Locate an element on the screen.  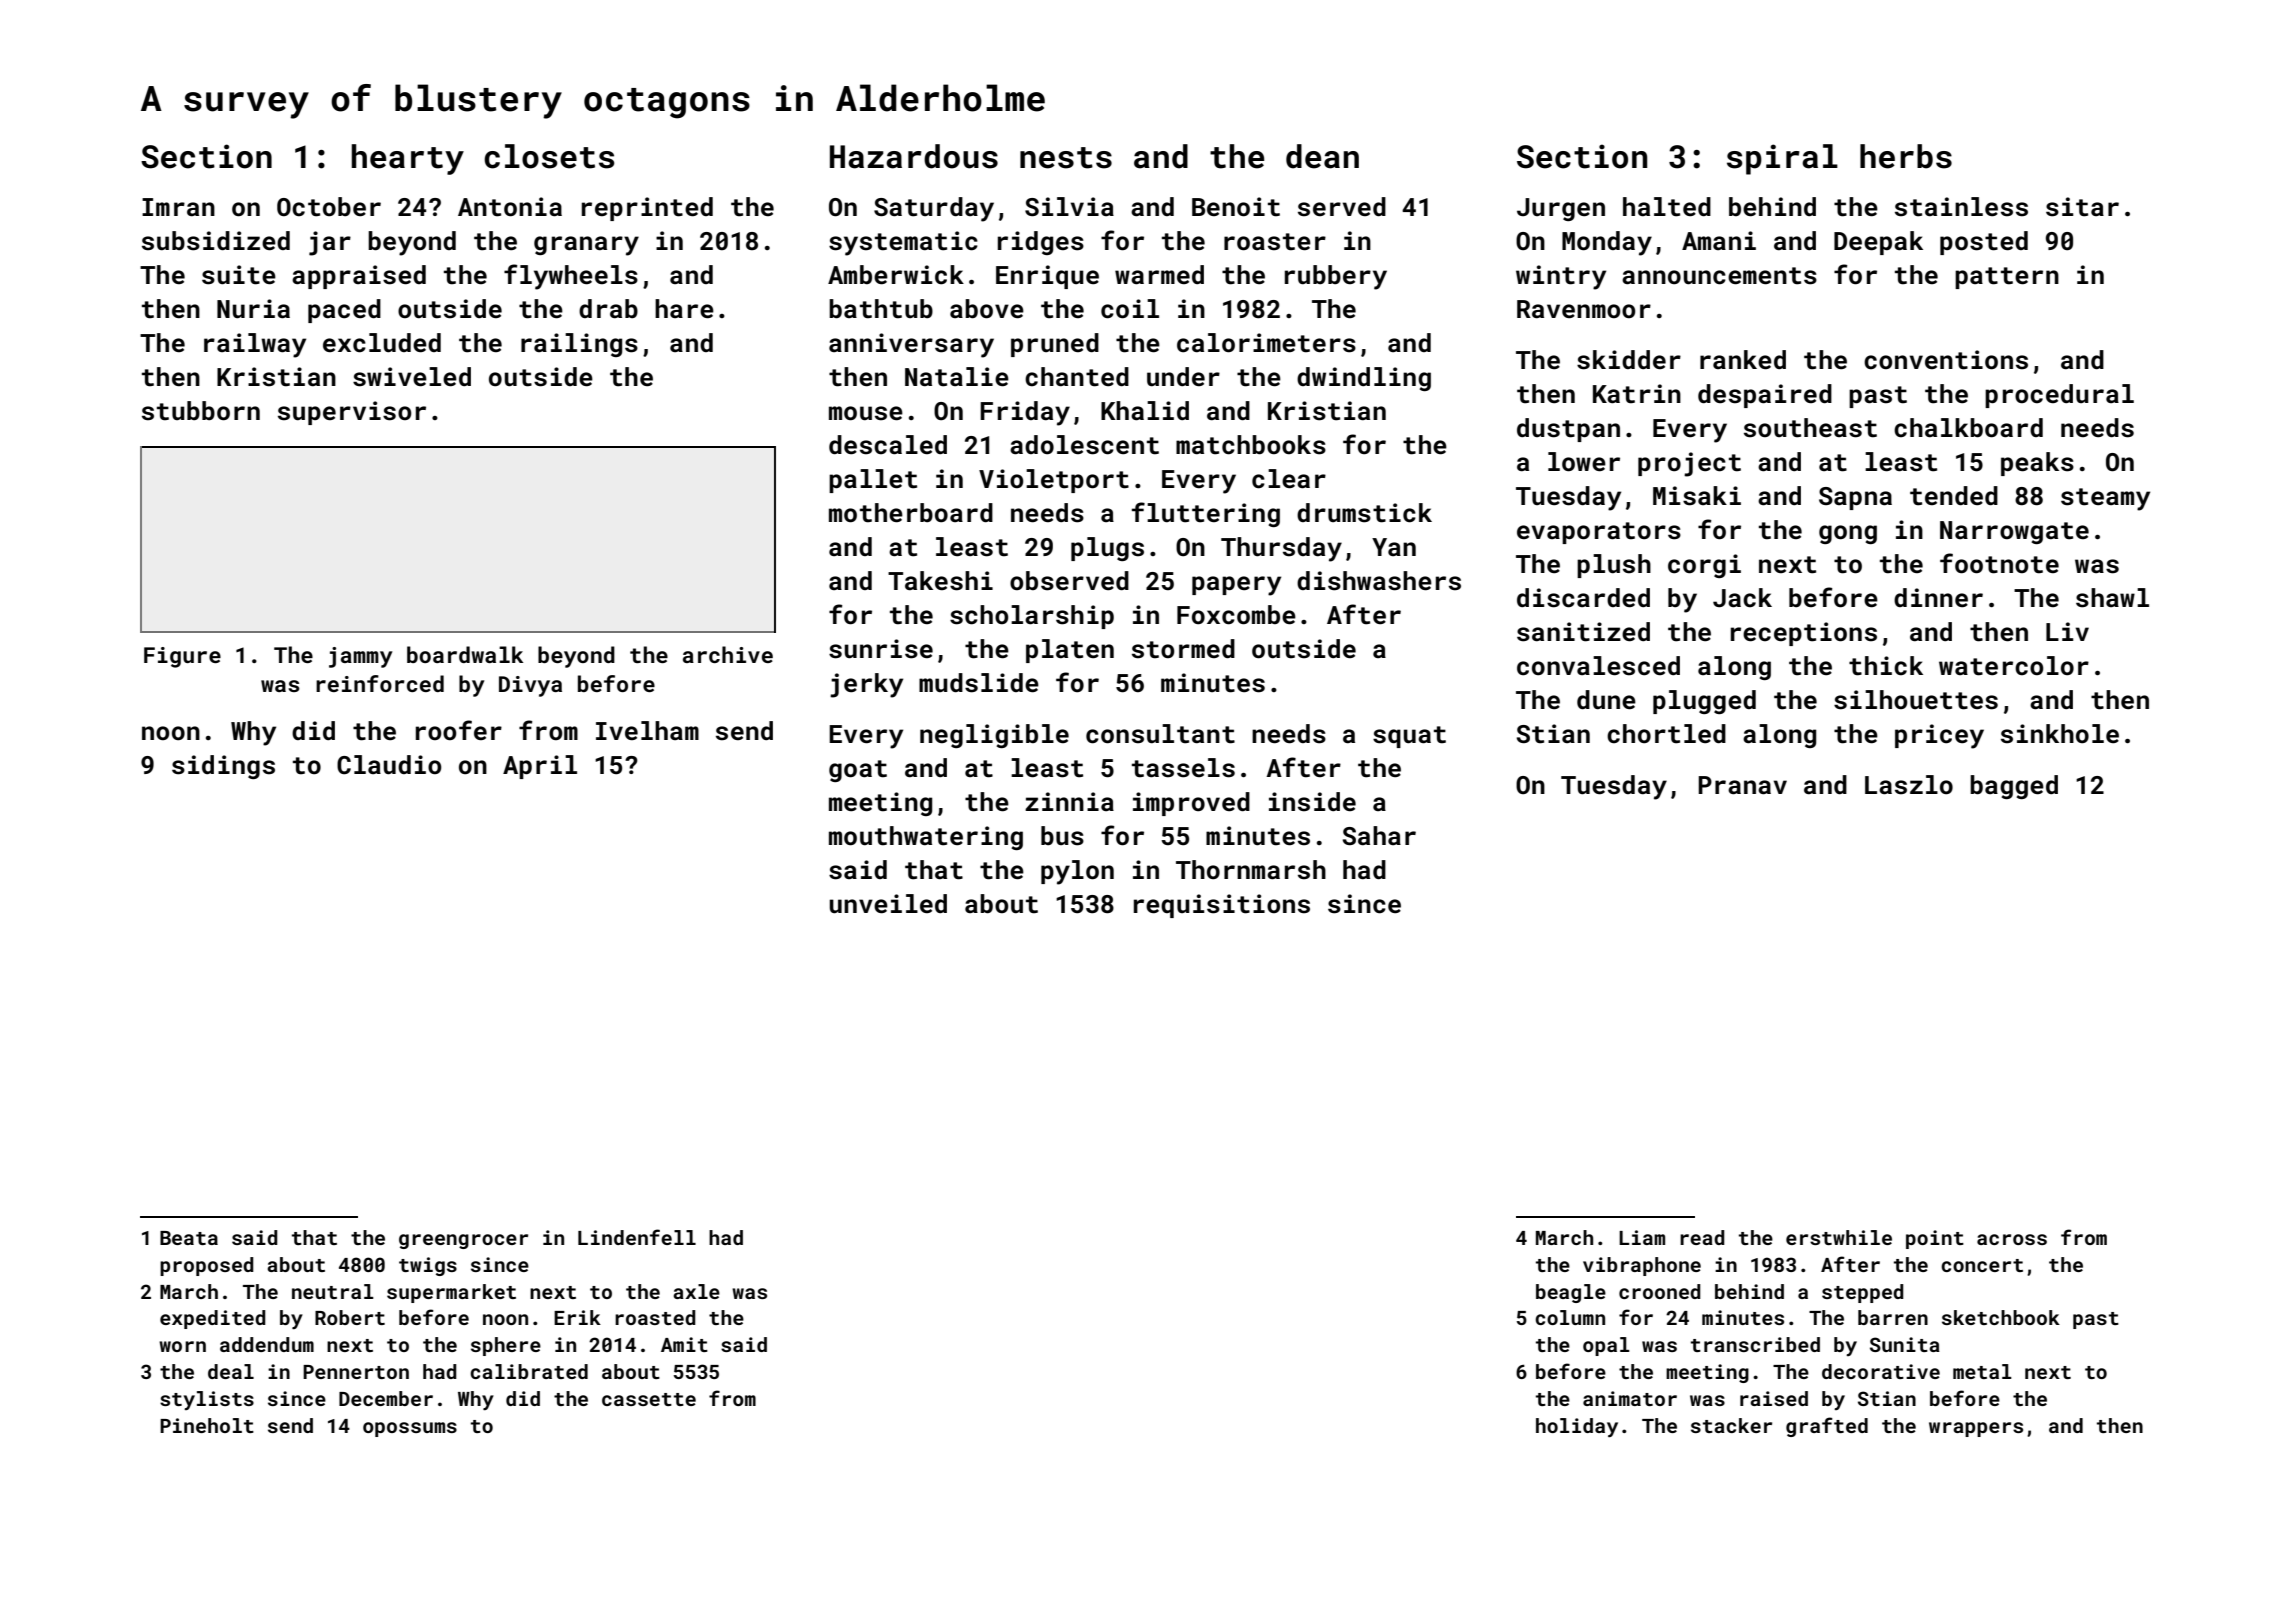
dean is located at coordinates (1322, 156).
